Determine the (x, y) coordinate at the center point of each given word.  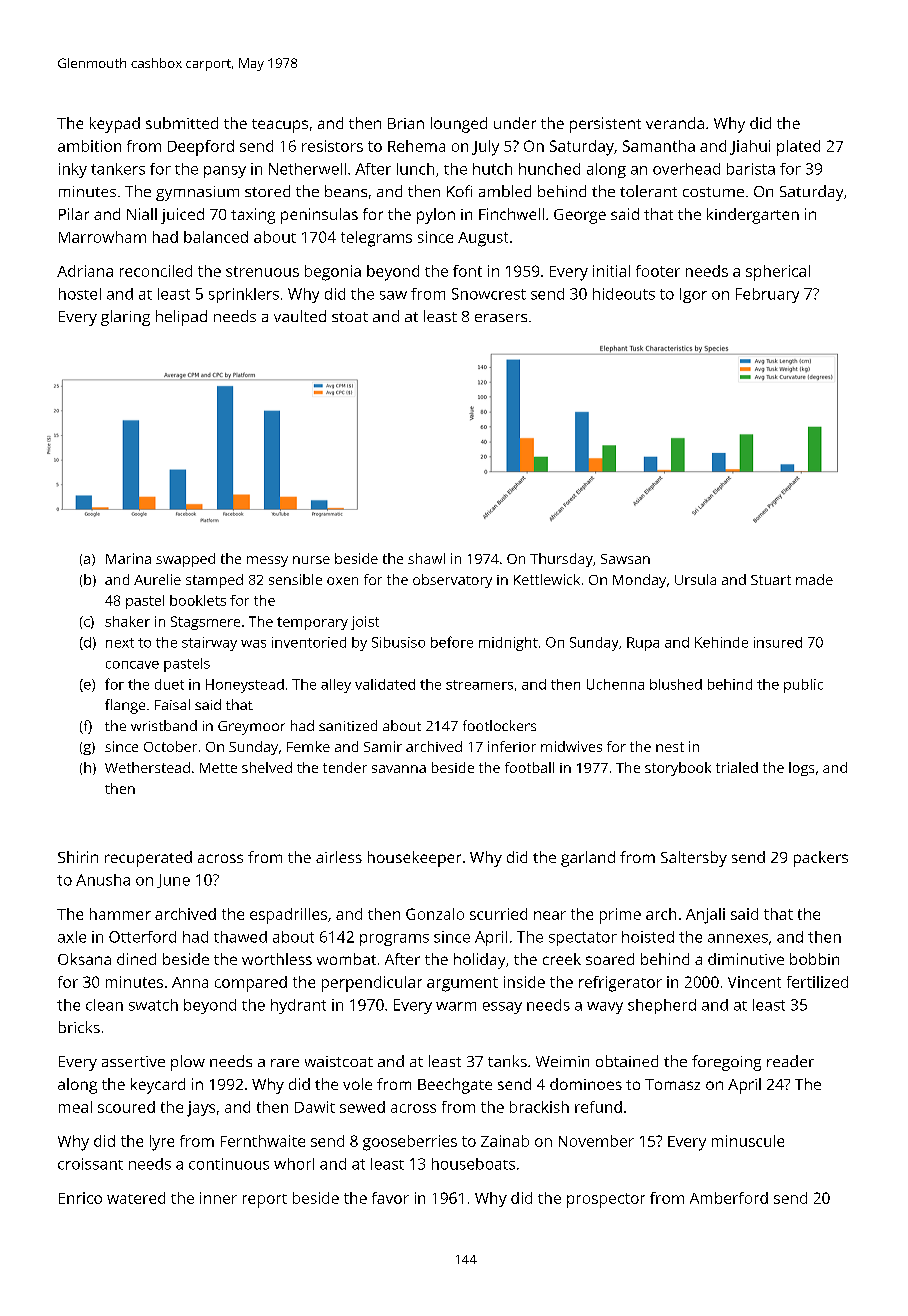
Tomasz (672, 1084)
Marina (128, 558)
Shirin (78, 857)
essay (502, 1008)
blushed (676, 684)
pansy (225, 172)
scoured (126, 1107)
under (515, 123)
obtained (627, 1061)
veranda (675, 123)
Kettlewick (547, 579)
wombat (346, 959)
